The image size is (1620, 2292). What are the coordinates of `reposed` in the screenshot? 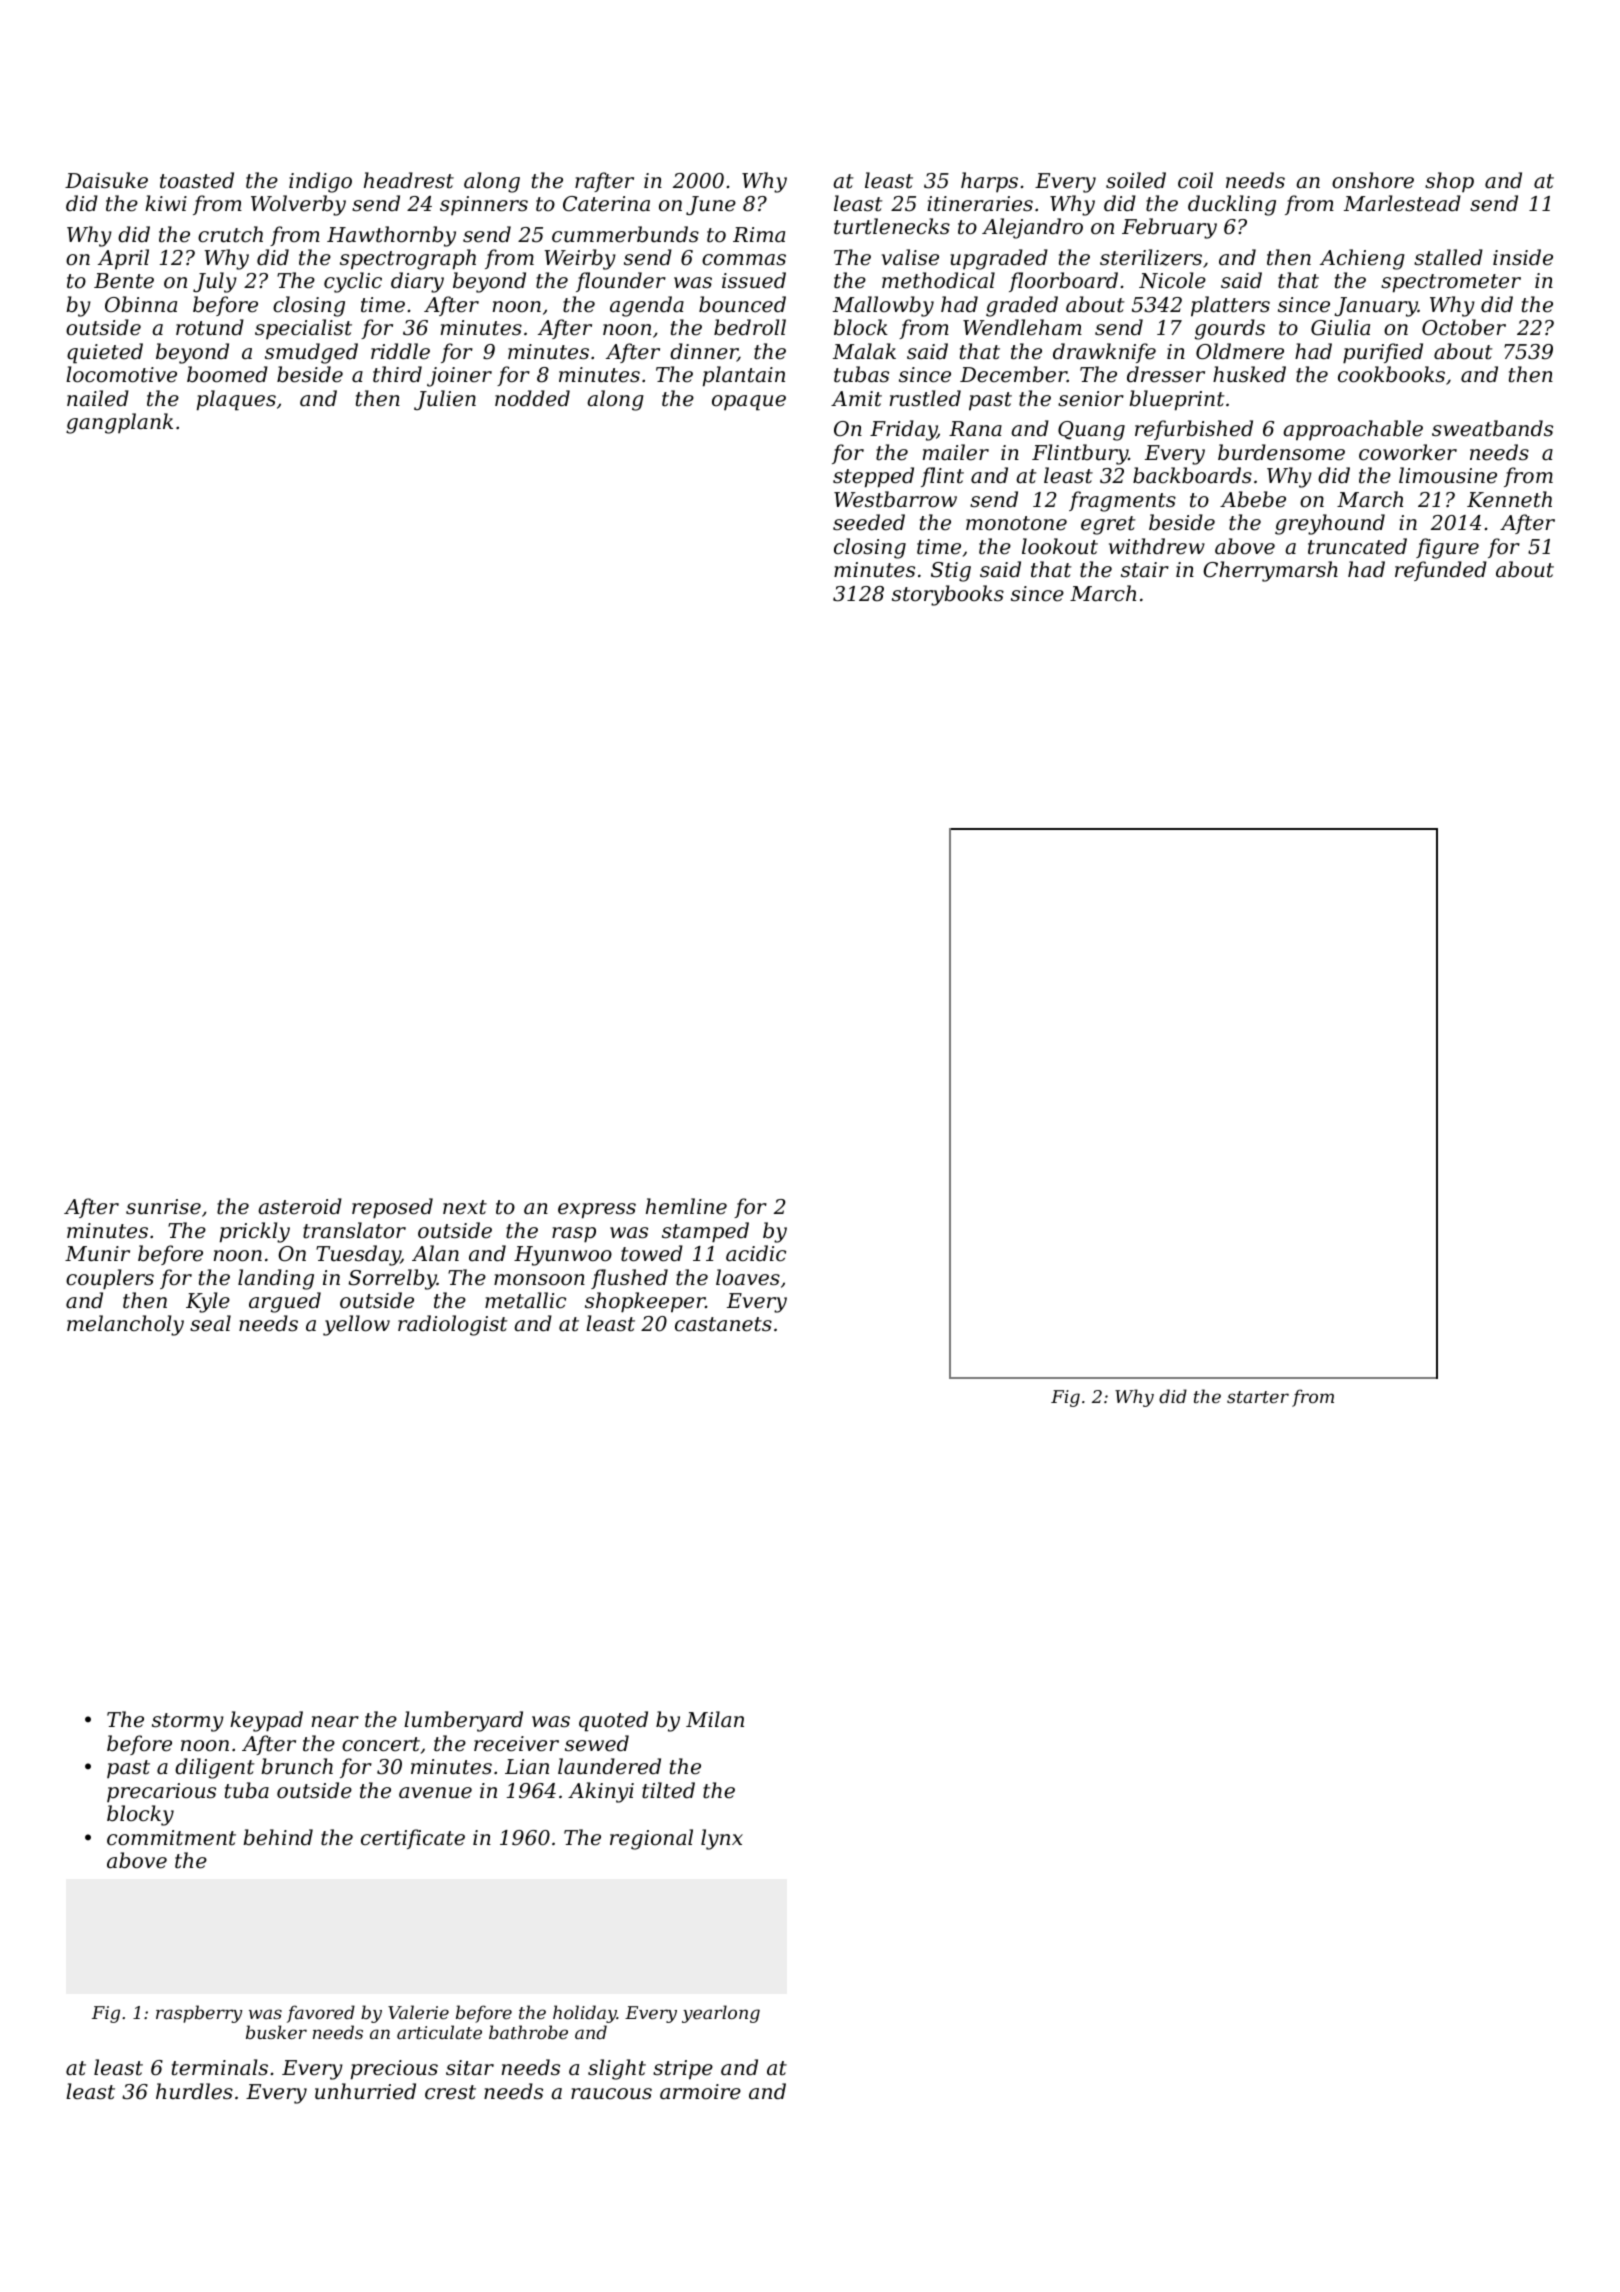 It's located at (392, 1208).
